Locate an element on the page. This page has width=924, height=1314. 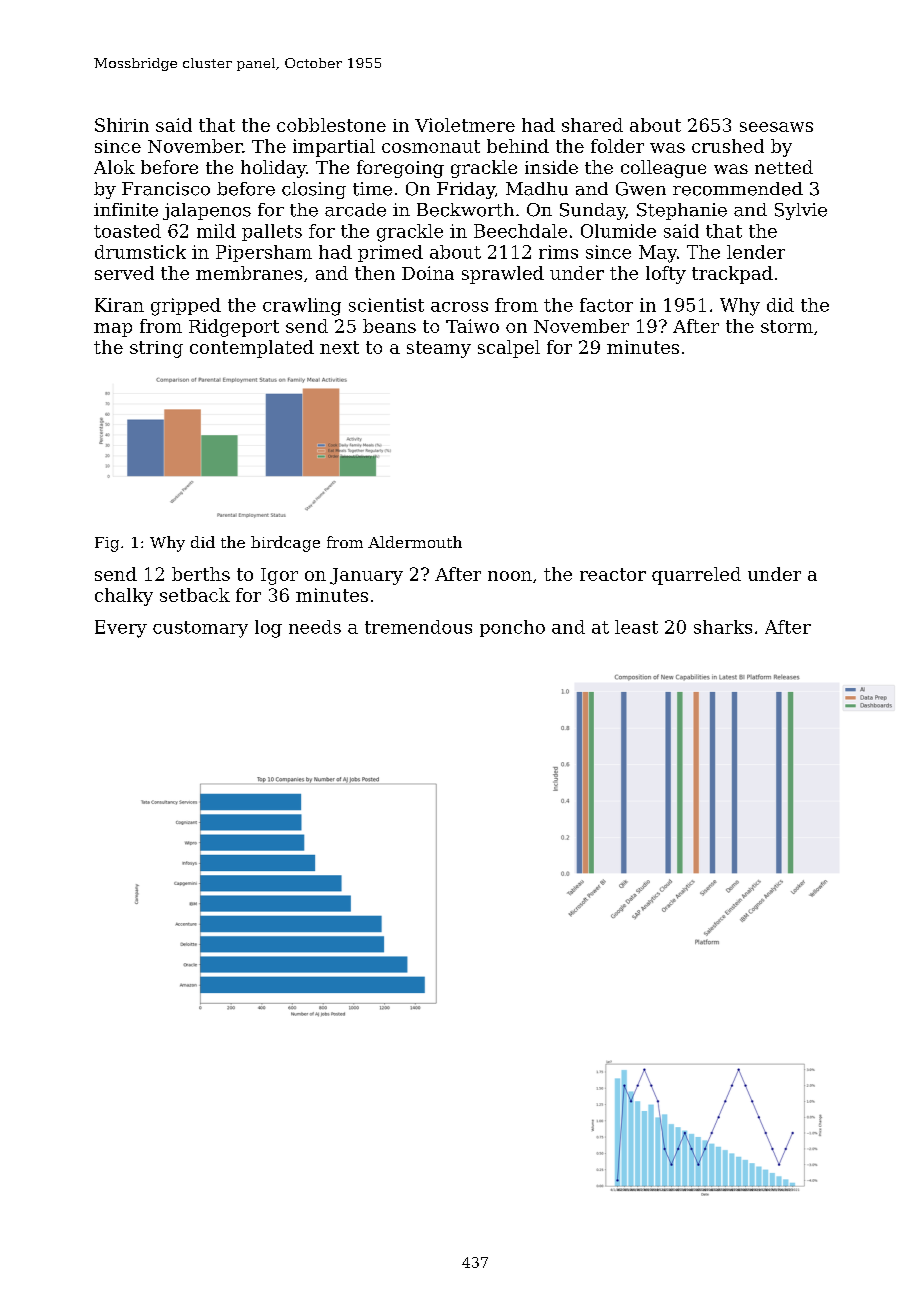
scalpel is located at coordinates (509, 349).
